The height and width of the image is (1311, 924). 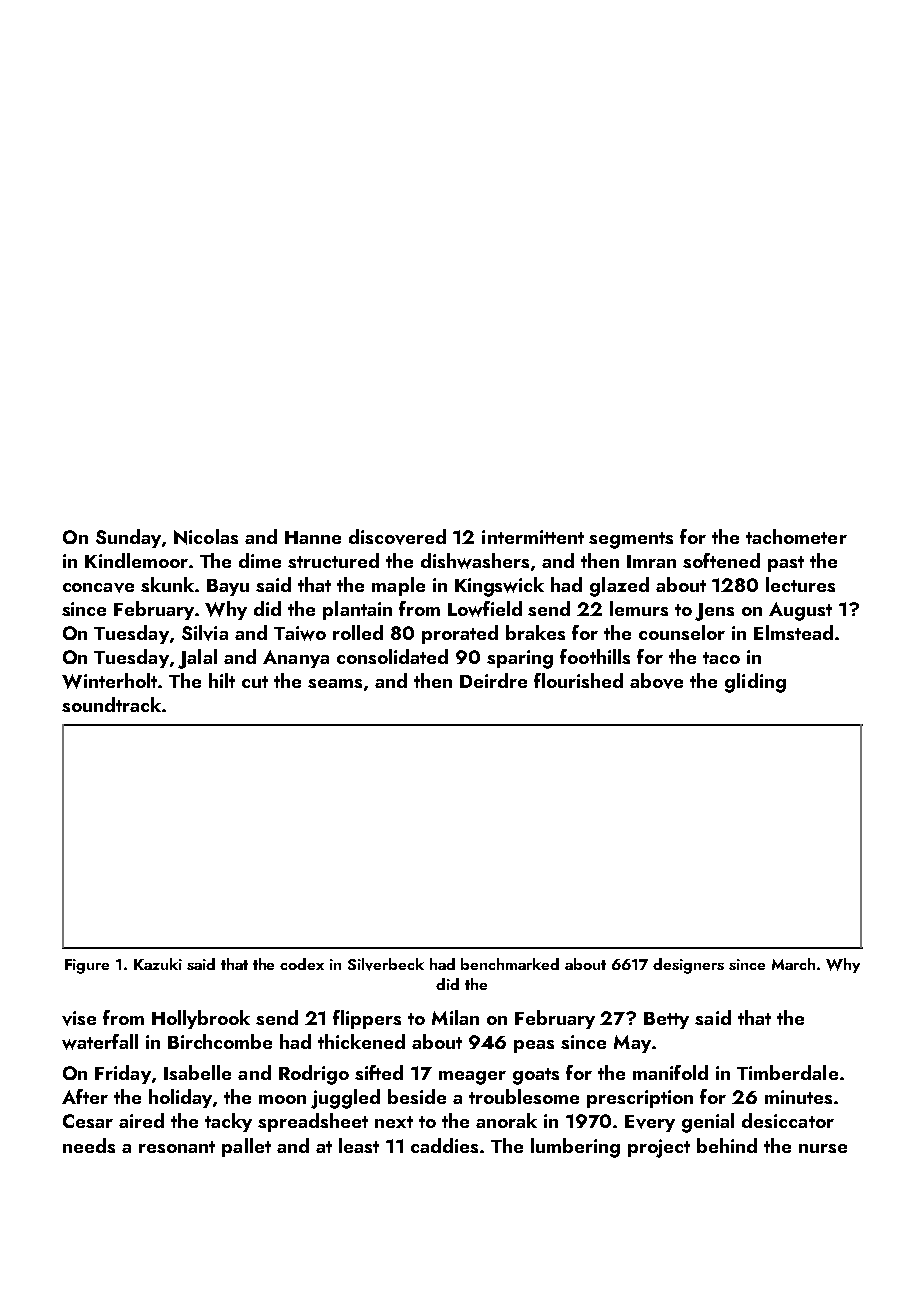 What do you see at coordinates (688, 966) in the image?
I see `designers` at bounding box center [688, 966].
